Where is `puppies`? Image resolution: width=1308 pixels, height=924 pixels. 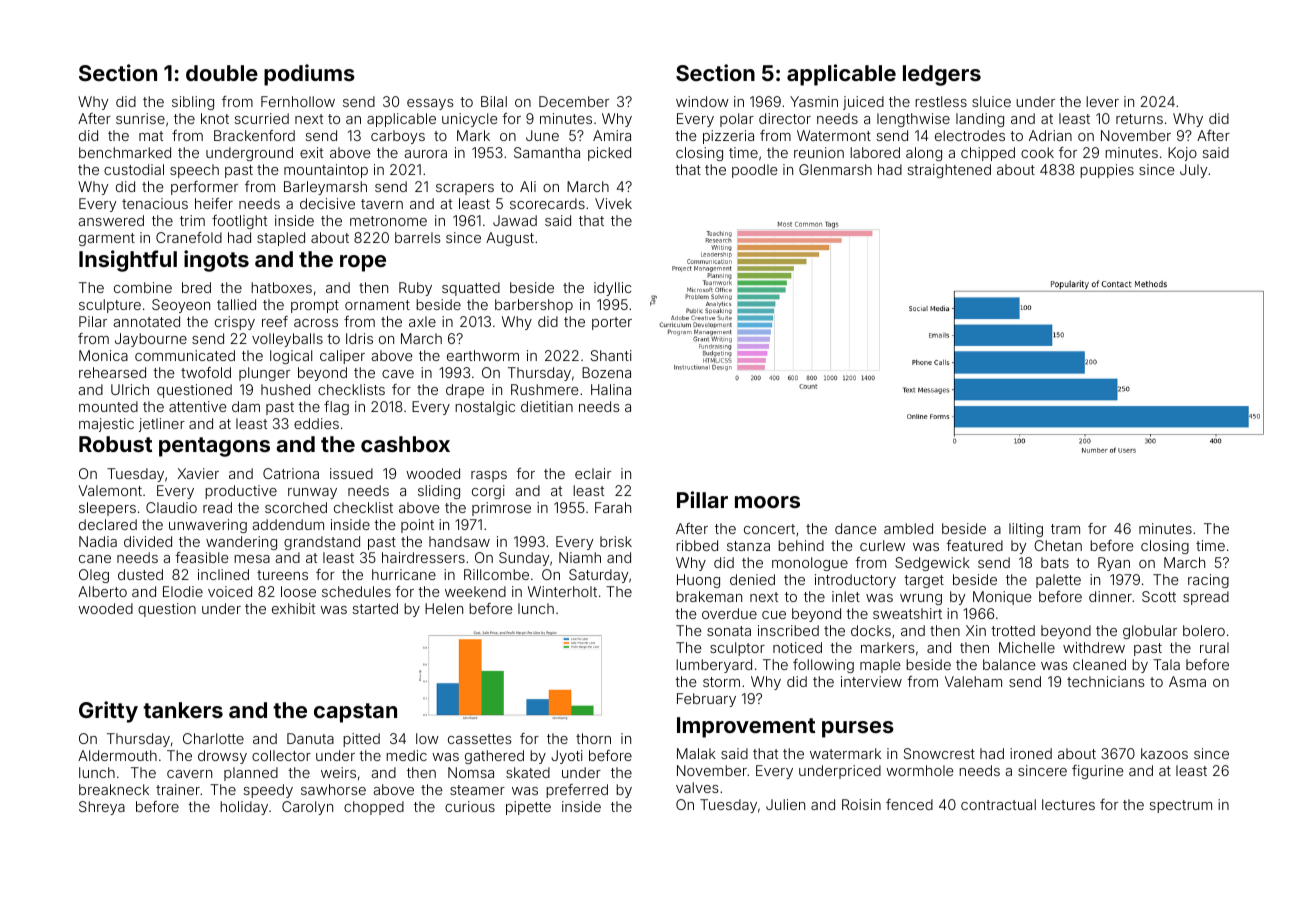 puppies is located at coordinates (1107, 171).
